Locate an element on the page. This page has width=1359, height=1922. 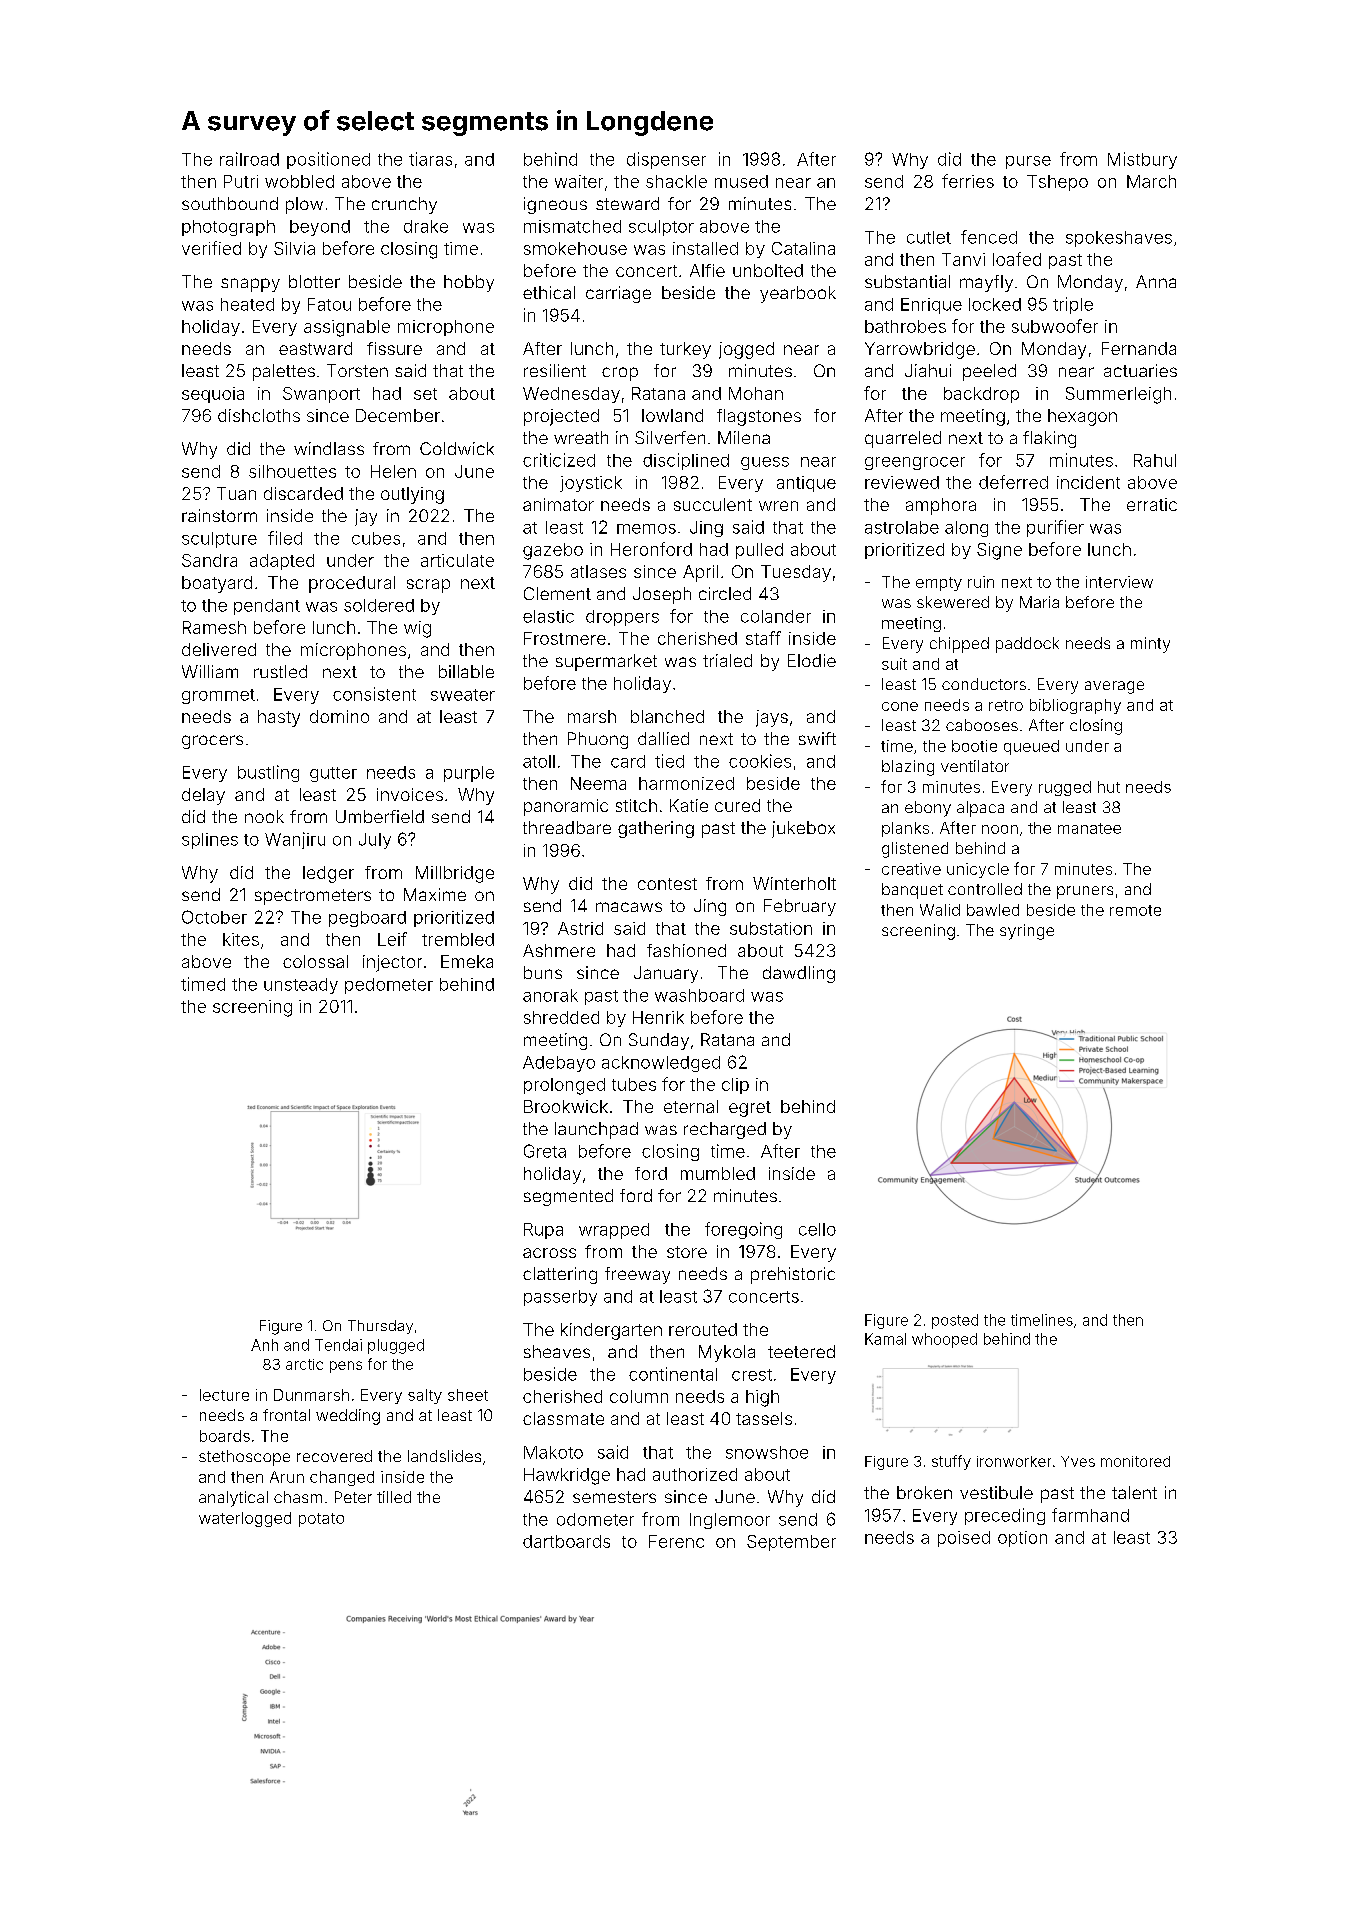
succulent is located at coordinates (713, 504).
